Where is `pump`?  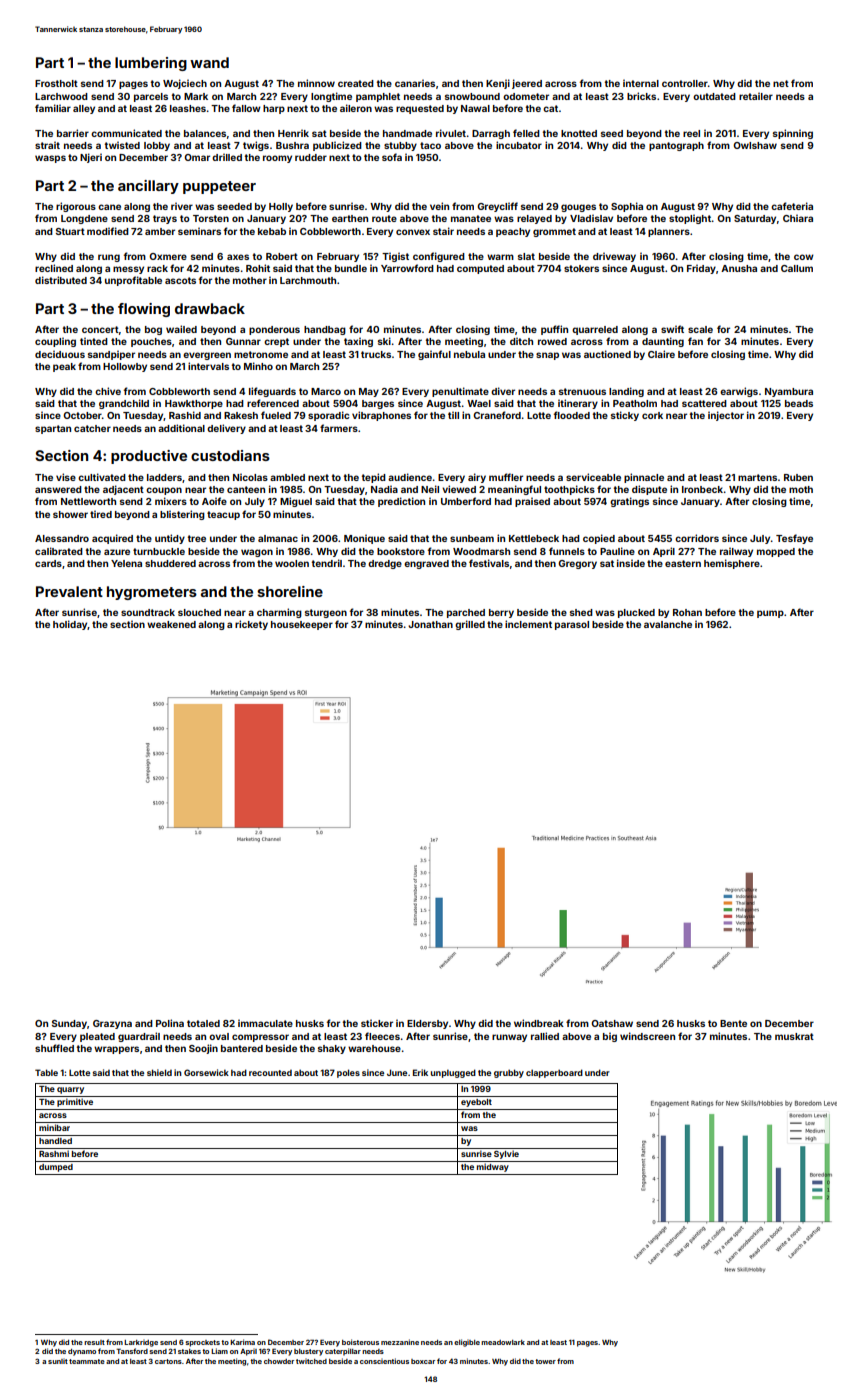 pump is located at coordinates (770, 614).
